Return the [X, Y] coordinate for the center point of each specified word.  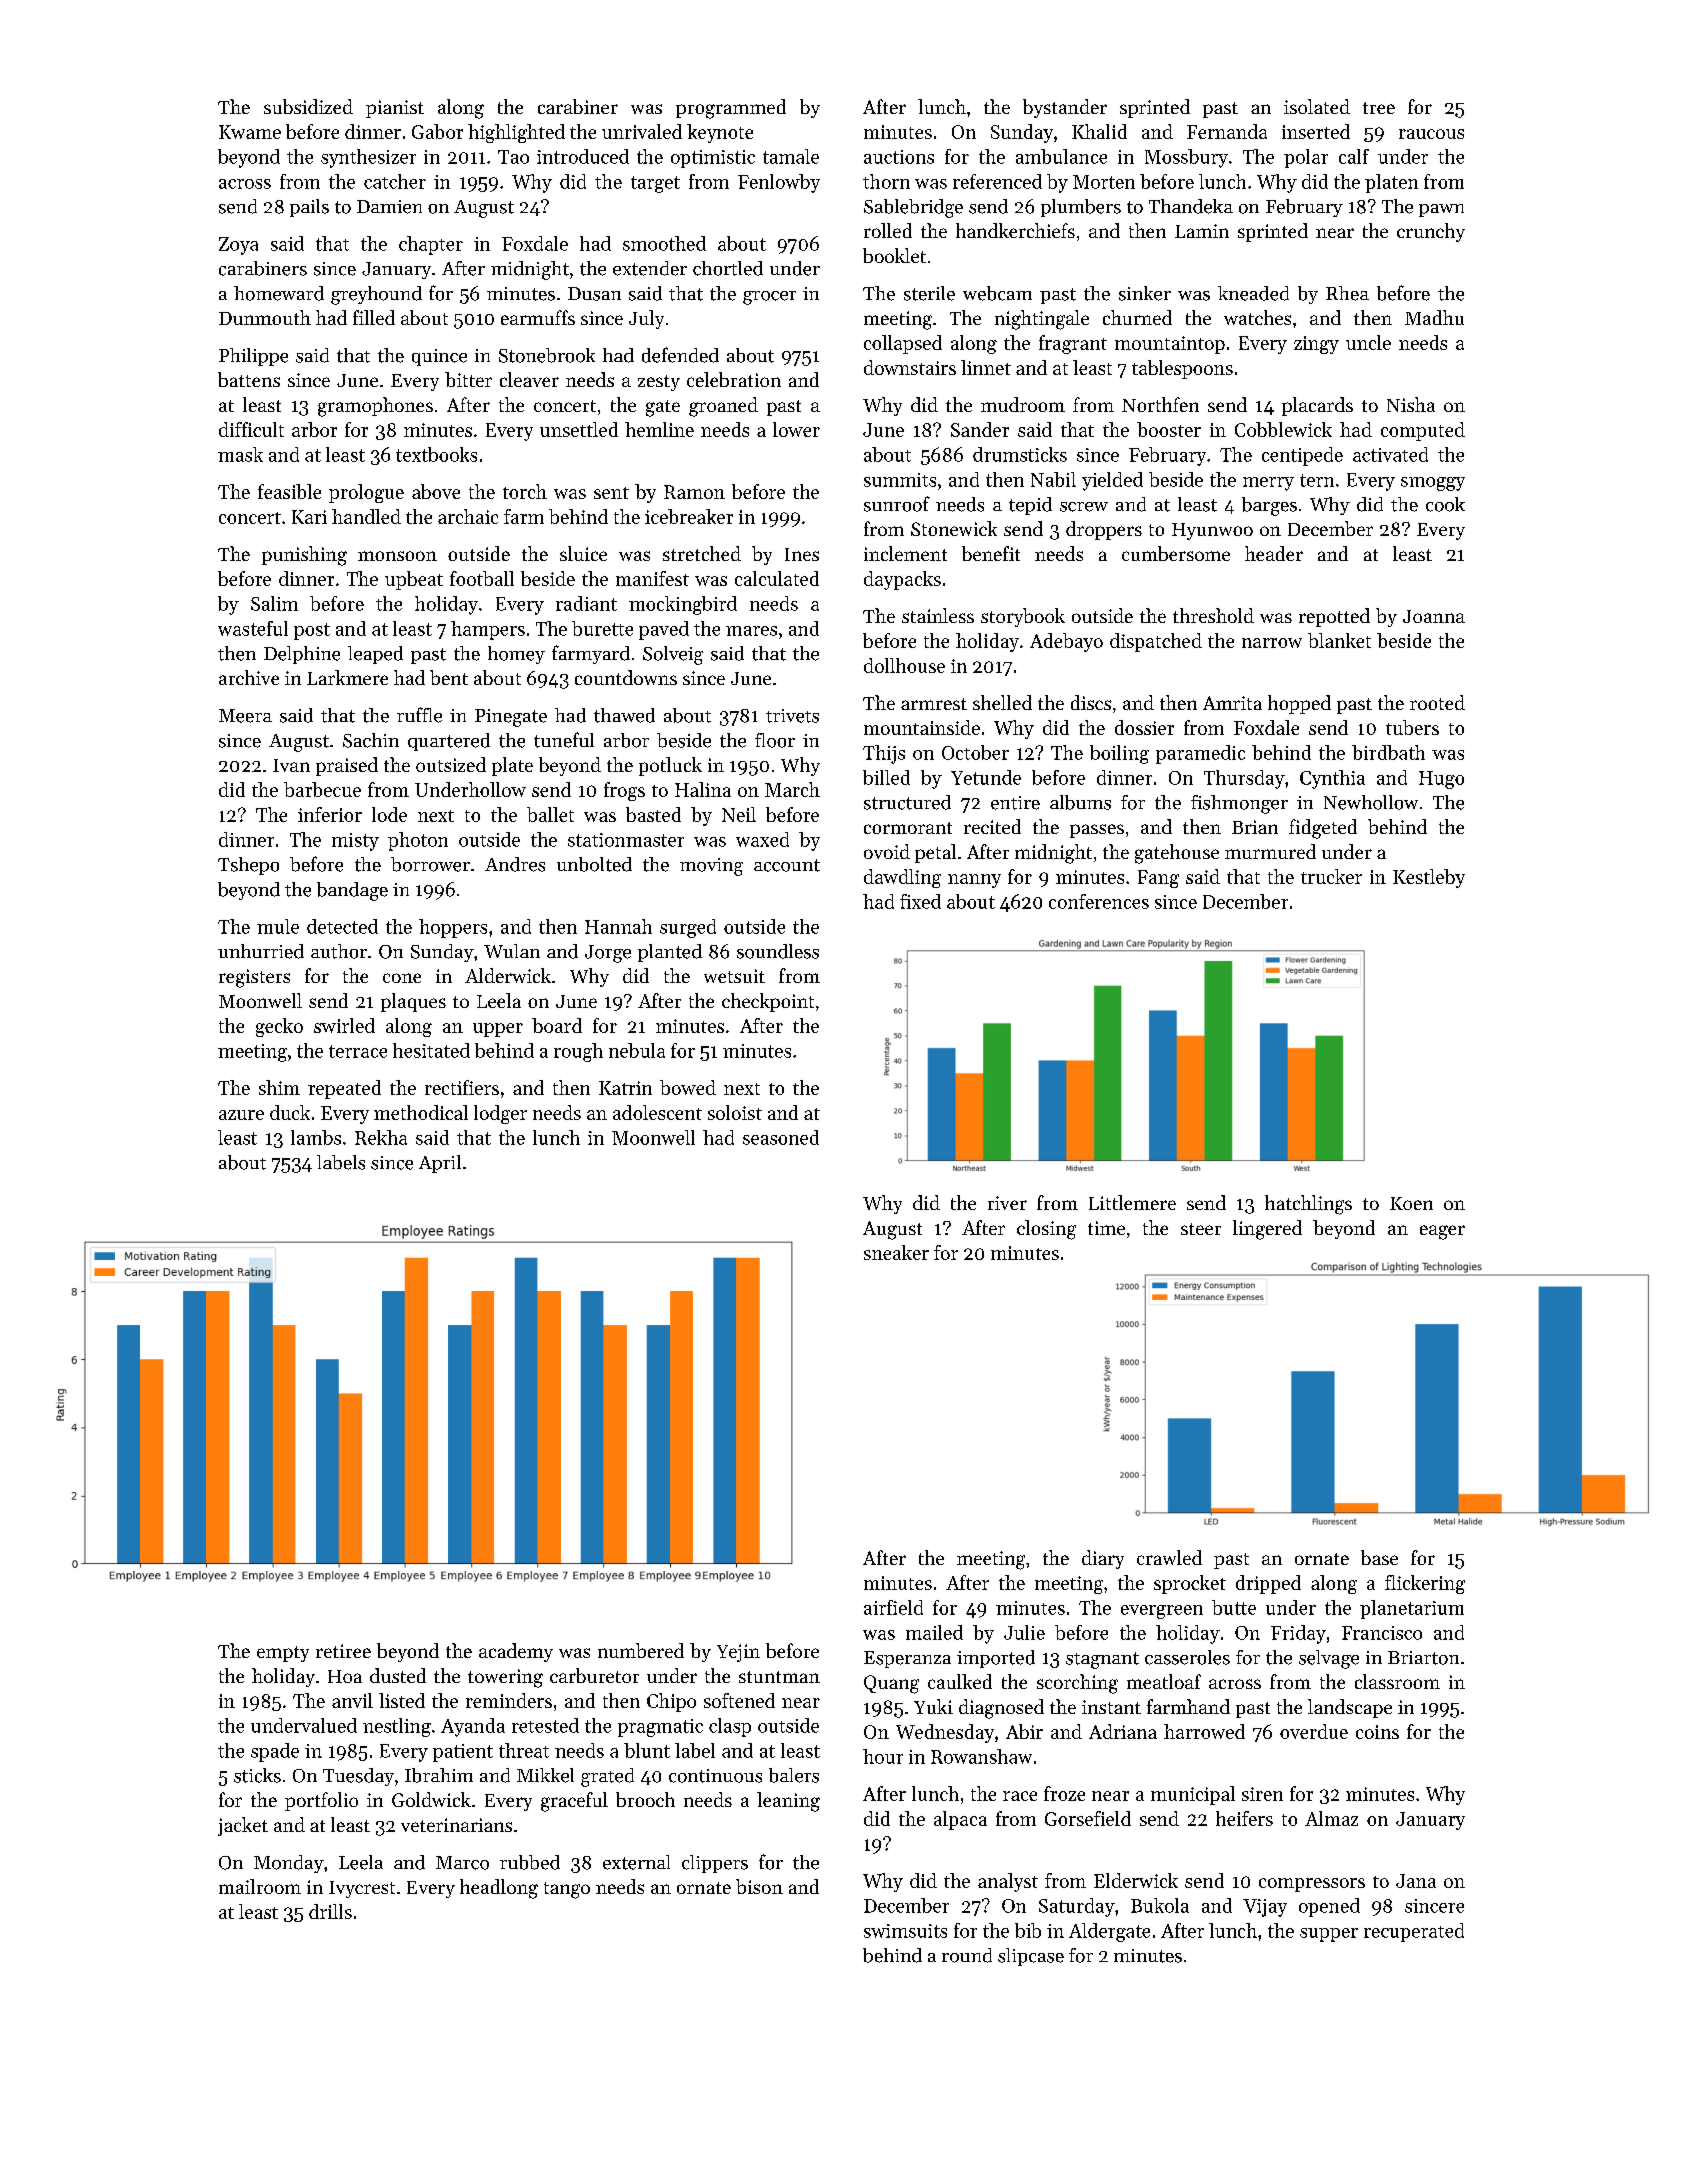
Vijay [1265, 1908]
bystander [1065, 108]
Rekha [381, 1137]
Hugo [1441, 780]
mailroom [260, 1886]
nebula [637, 1050]
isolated [1317, 106]
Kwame [250, 132]
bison [759, 1886]
